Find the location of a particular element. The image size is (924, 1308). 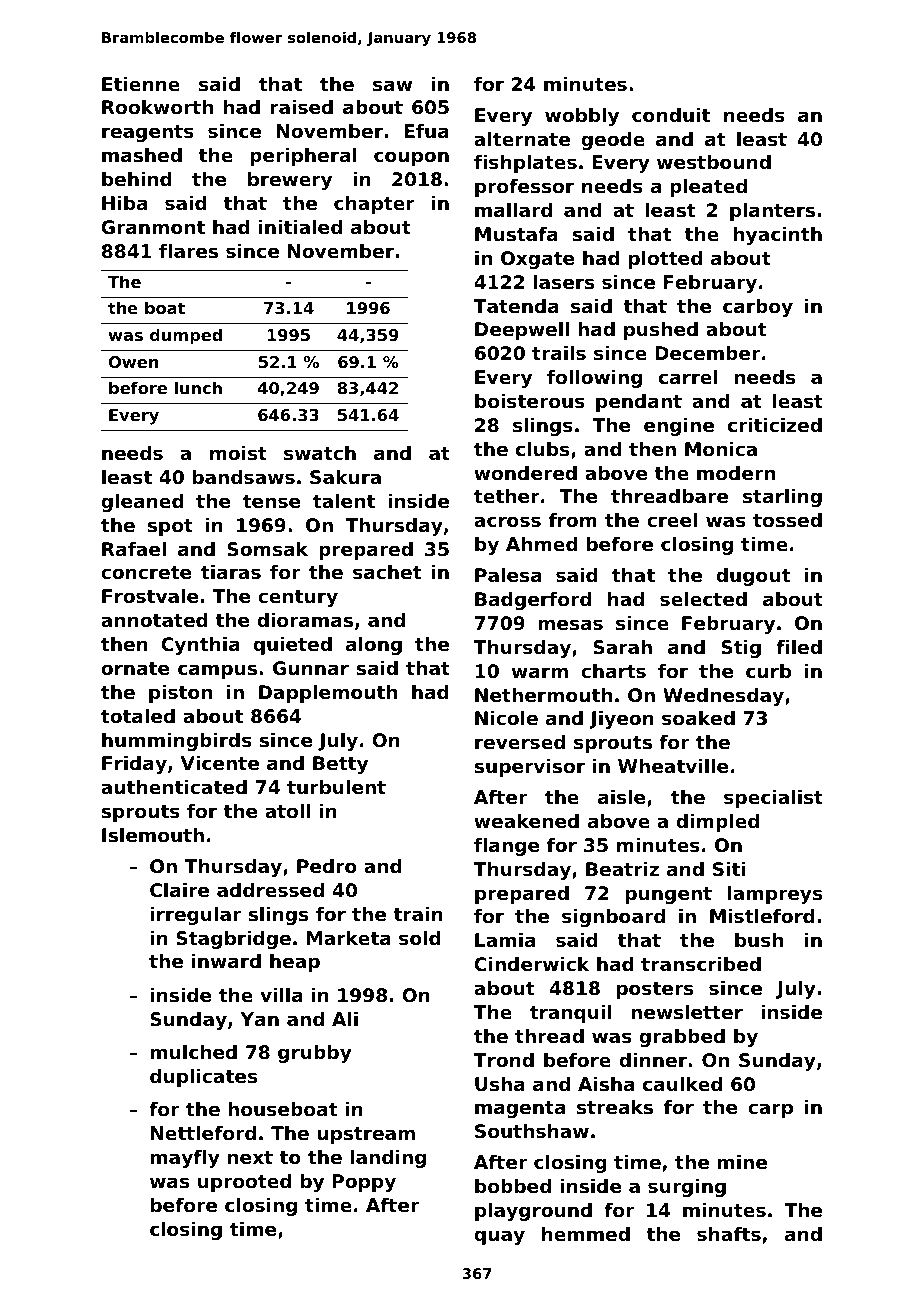

mayfly is located at coordinates (185, 1159).
